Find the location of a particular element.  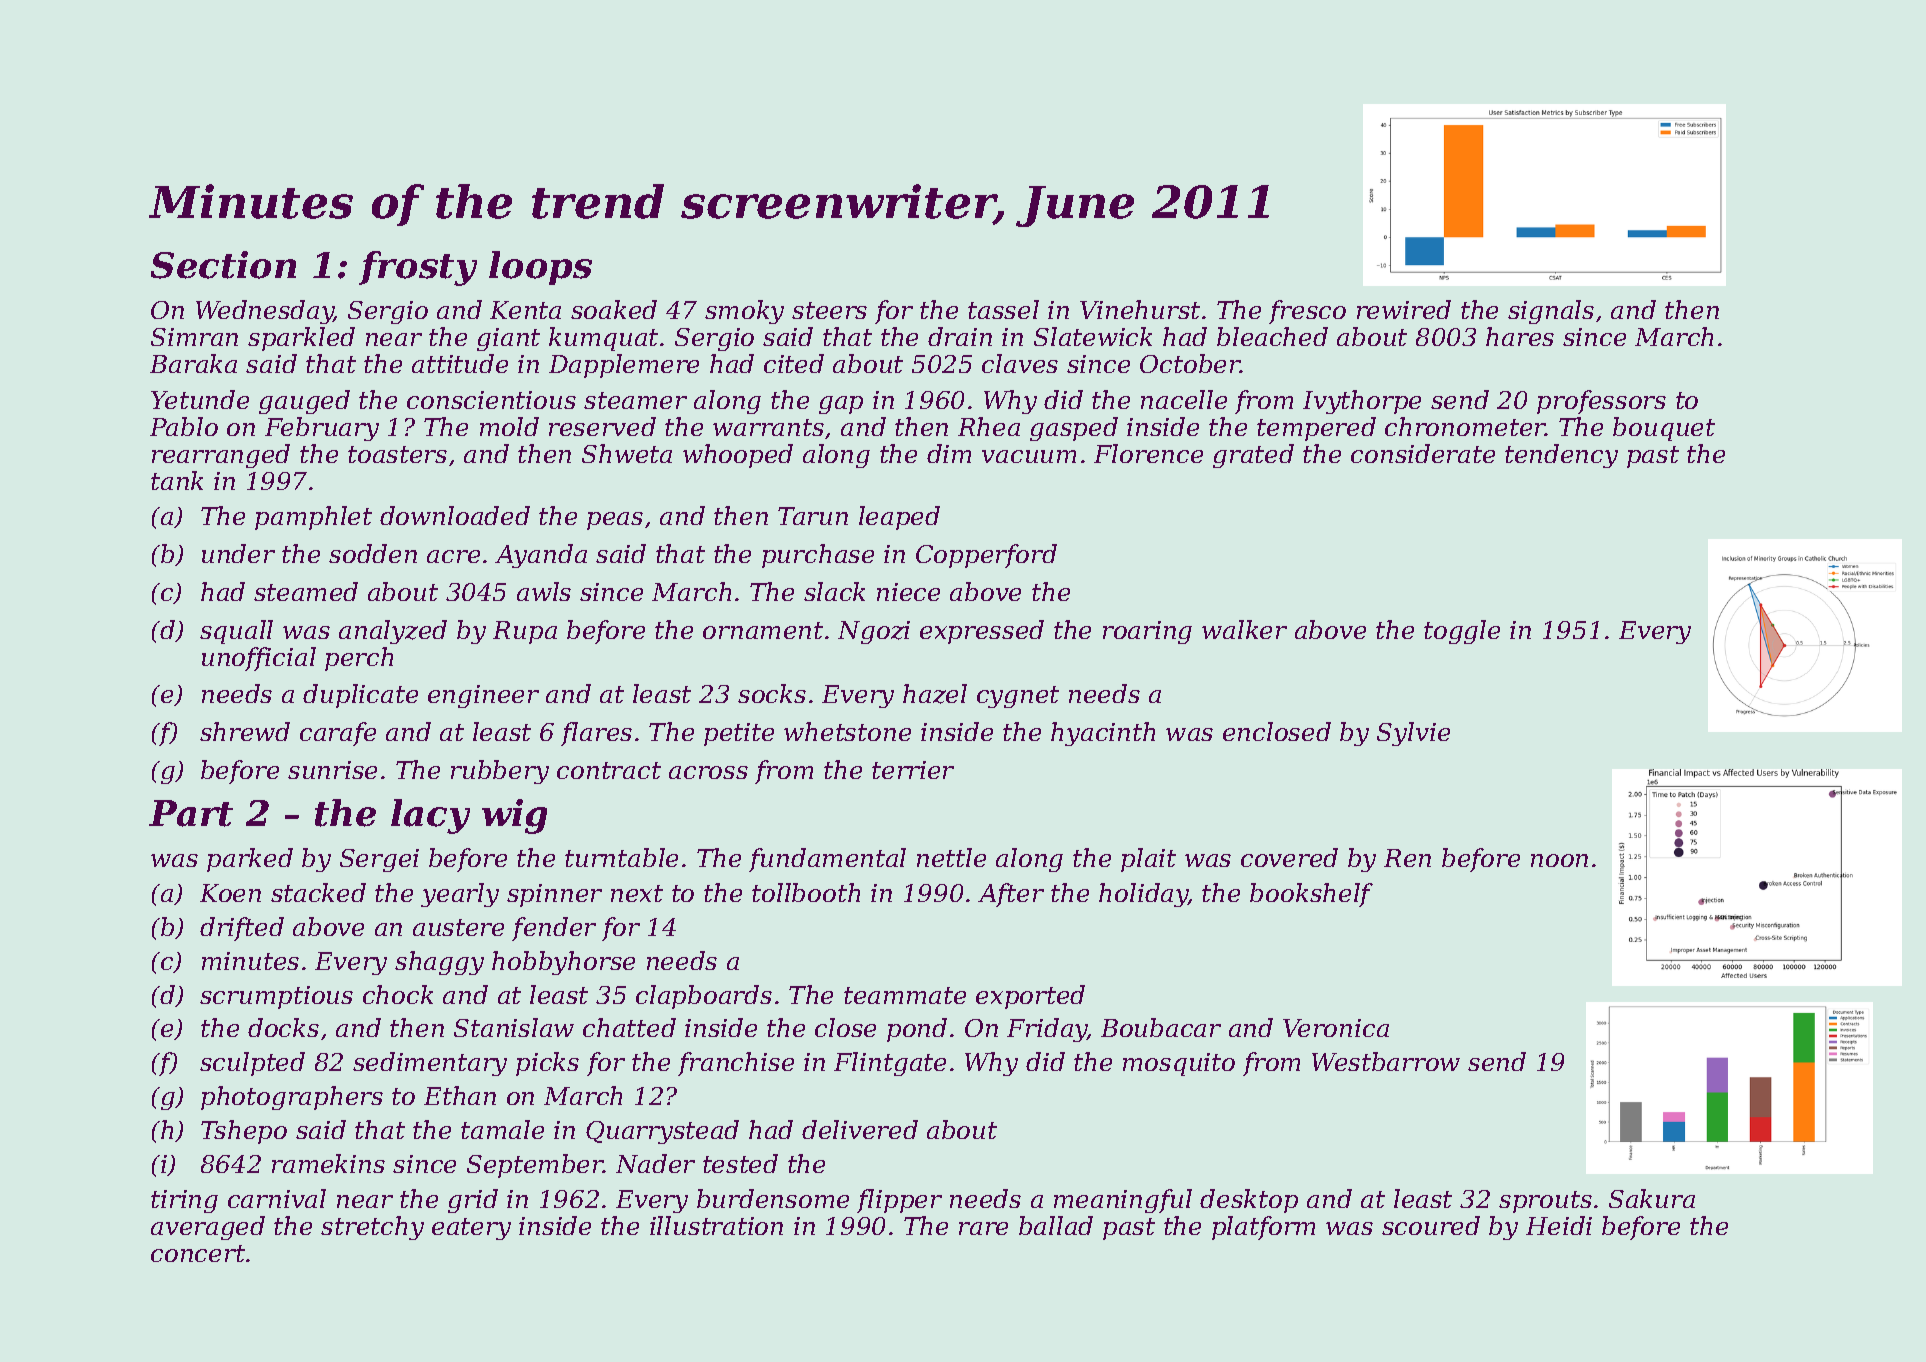

After is located at coordinates (1011, 895).
